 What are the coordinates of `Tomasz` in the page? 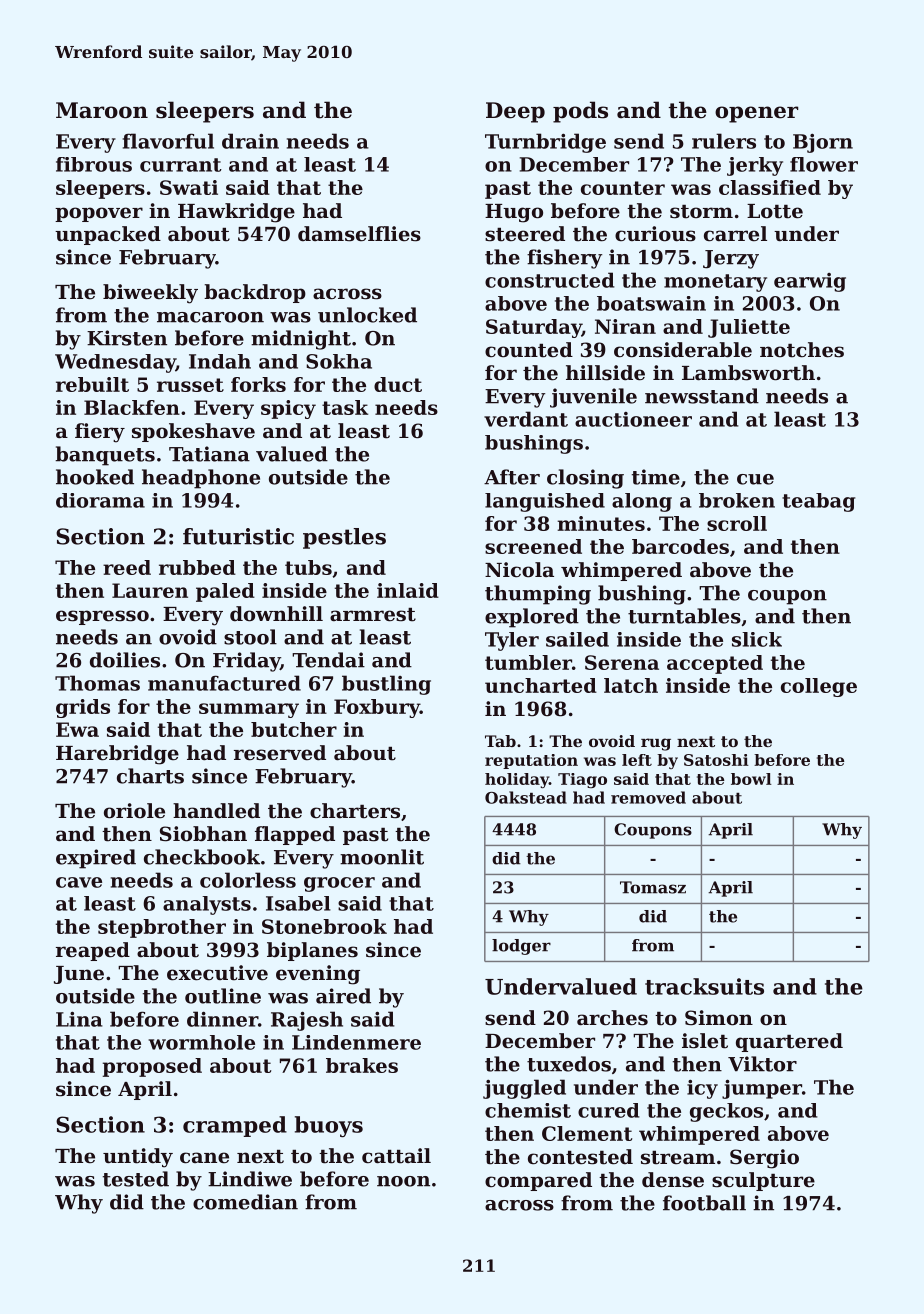 It's located at (653, 887).
